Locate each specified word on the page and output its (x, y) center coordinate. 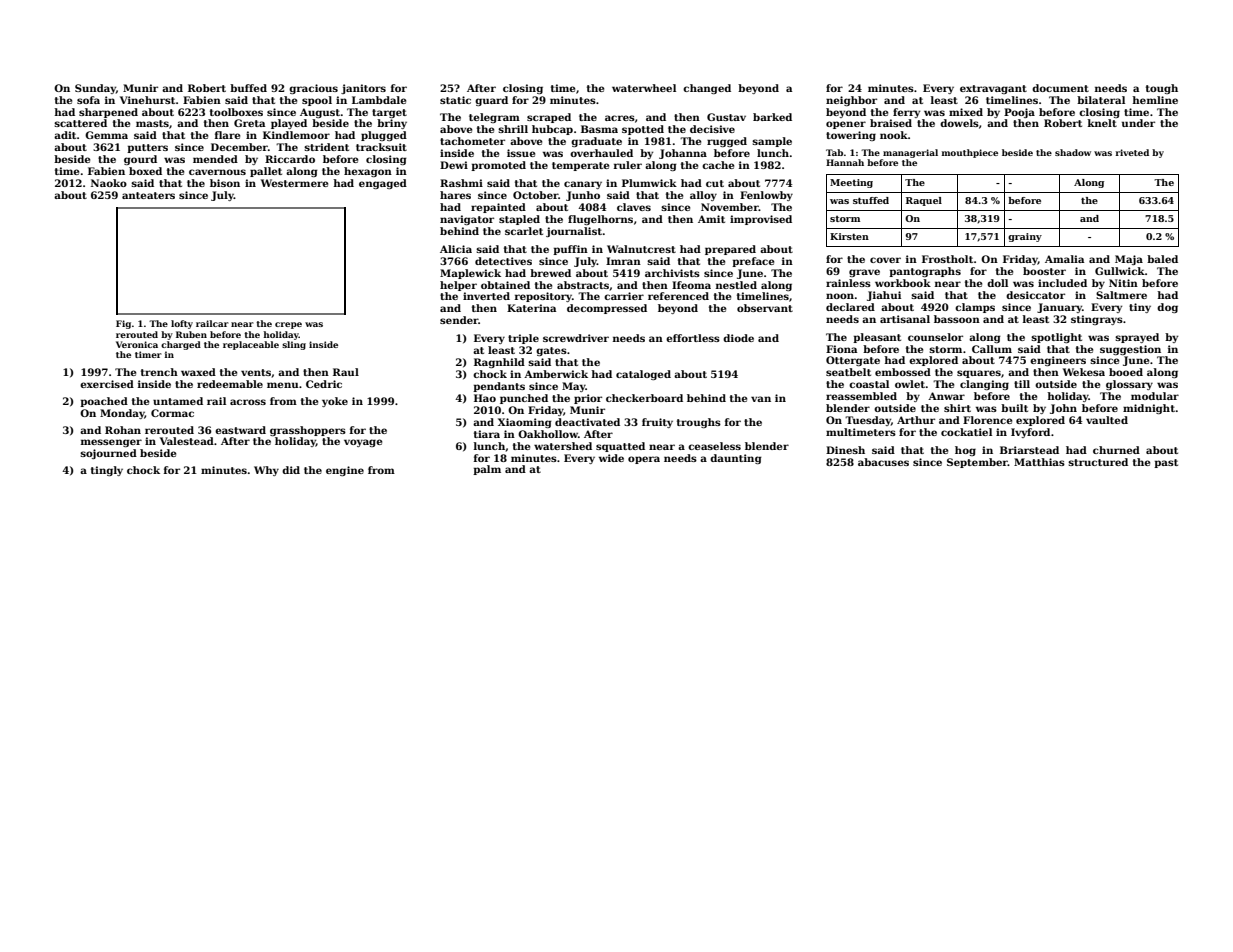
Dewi (454, 165)
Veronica (137, 344)
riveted (1132, 152)
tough (1162, 89)
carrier (624, 296)
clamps (975, 308)
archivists (672, 273)
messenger (111, 443)
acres (620, 118)
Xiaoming (525, 423)
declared (850, 307)
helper (458, 286)
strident (326, 147)
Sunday (95, 89)
